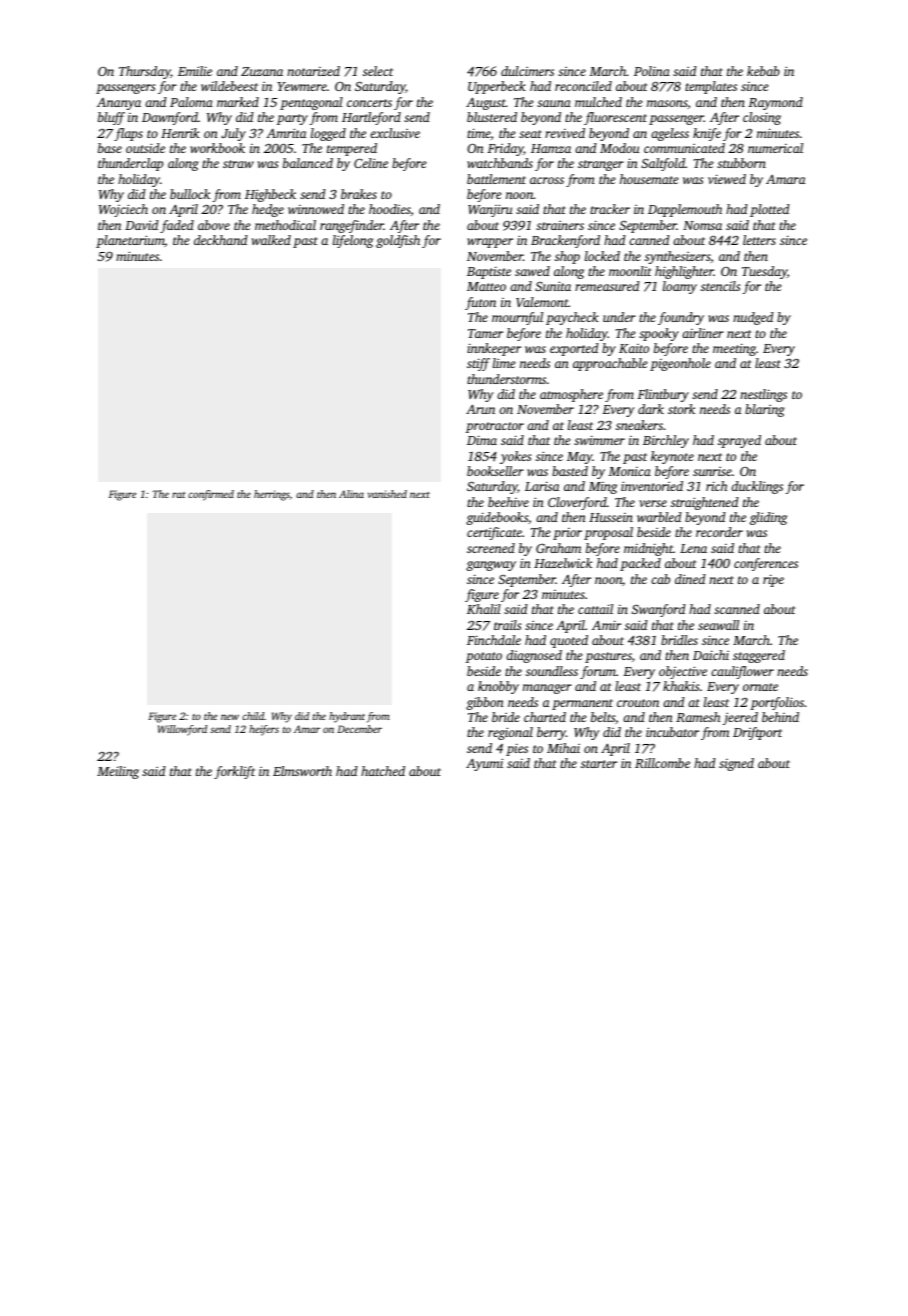 This screenshot has height=1316, width=908. What do you see at coordinates (763, 395) in the screenshot?
I see `nestlings` at bounding box center [763, 395].
